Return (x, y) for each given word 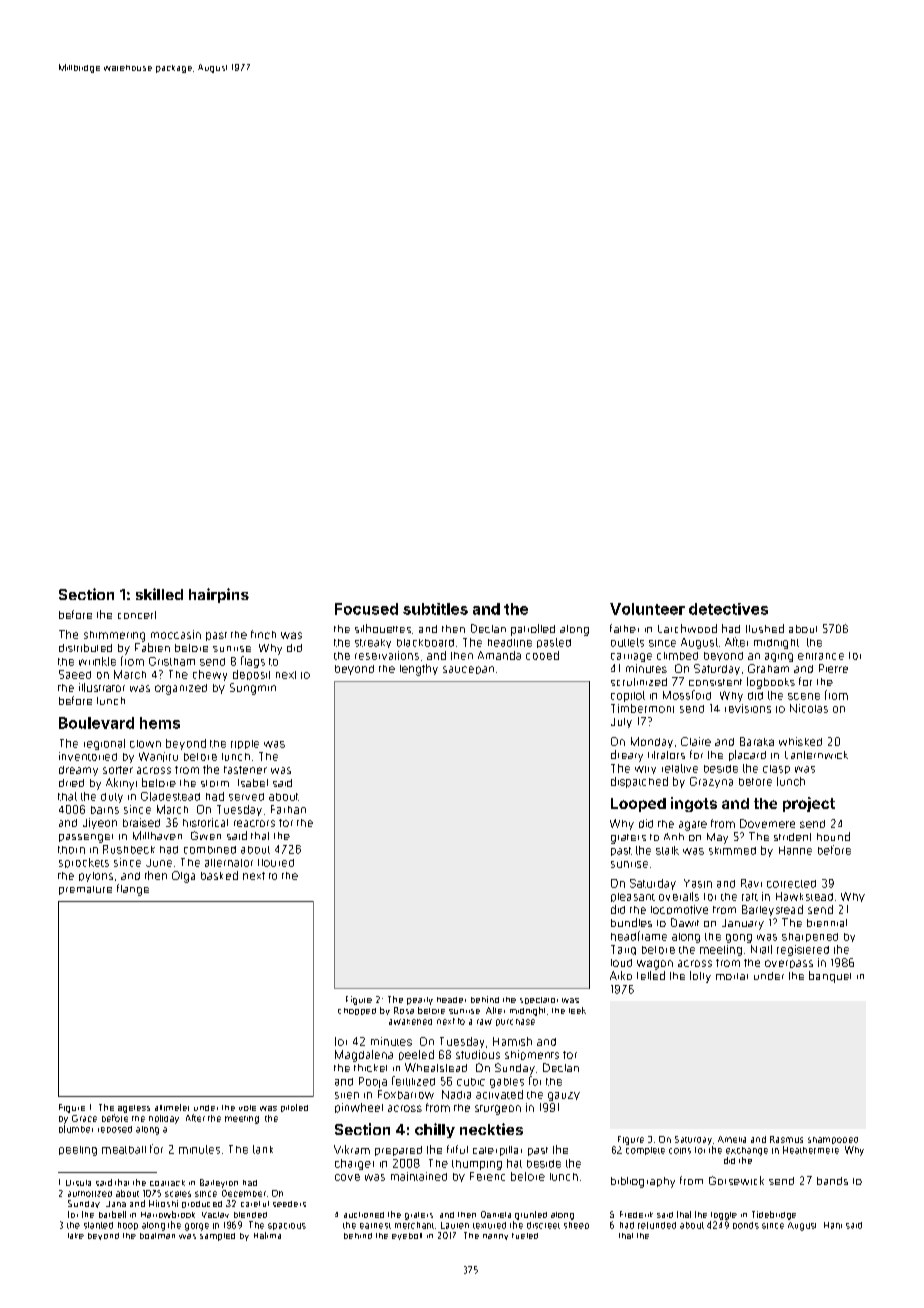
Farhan (288, 809)
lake (76, 1236)
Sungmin (253, 689)
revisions (748, 708)
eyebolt (407, 1236)
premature (85, 890)
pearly (420, 1001)
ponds (746, 1225)
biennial (827, 923)
